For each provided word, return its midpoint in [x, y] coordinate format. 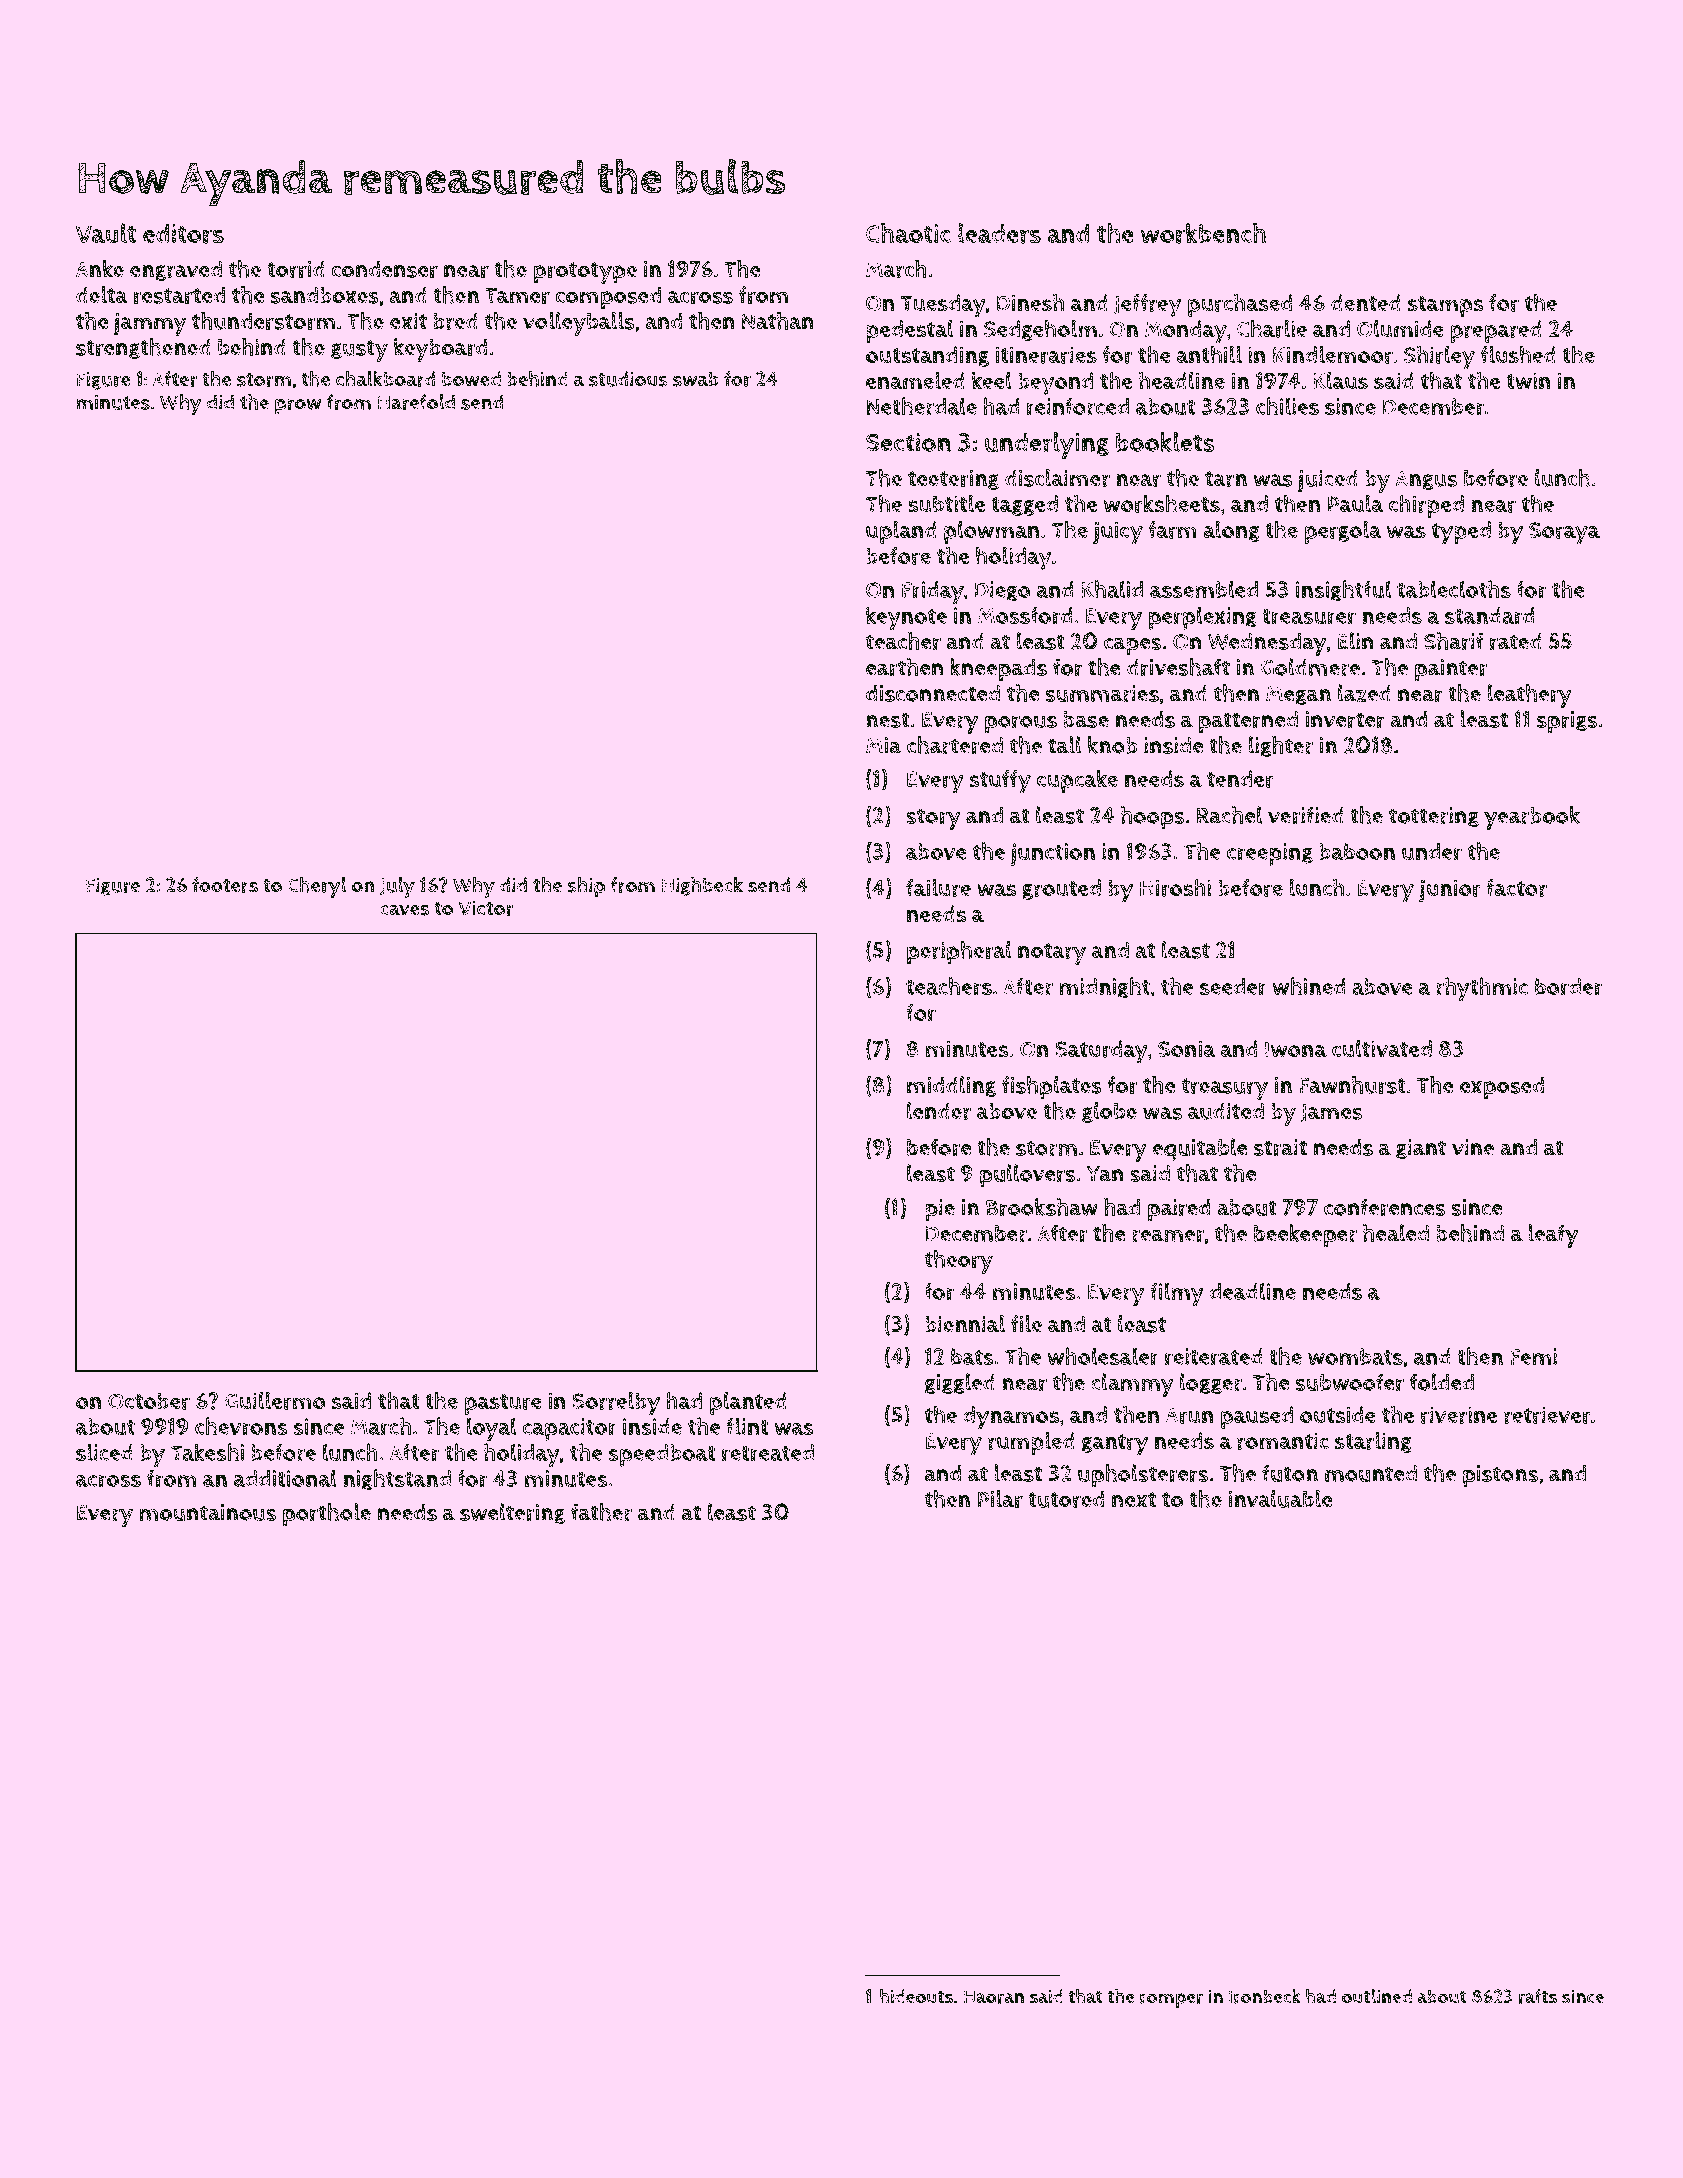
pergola [1343, 532]
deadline [1252, 1291]
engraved [176, 270]
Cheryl [317, 887]
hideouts [916, 1996]
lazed [1364, 693]
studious [628, 379]
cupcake [1077, 781]
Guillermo [275, 1401]
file [1026, 1323]
